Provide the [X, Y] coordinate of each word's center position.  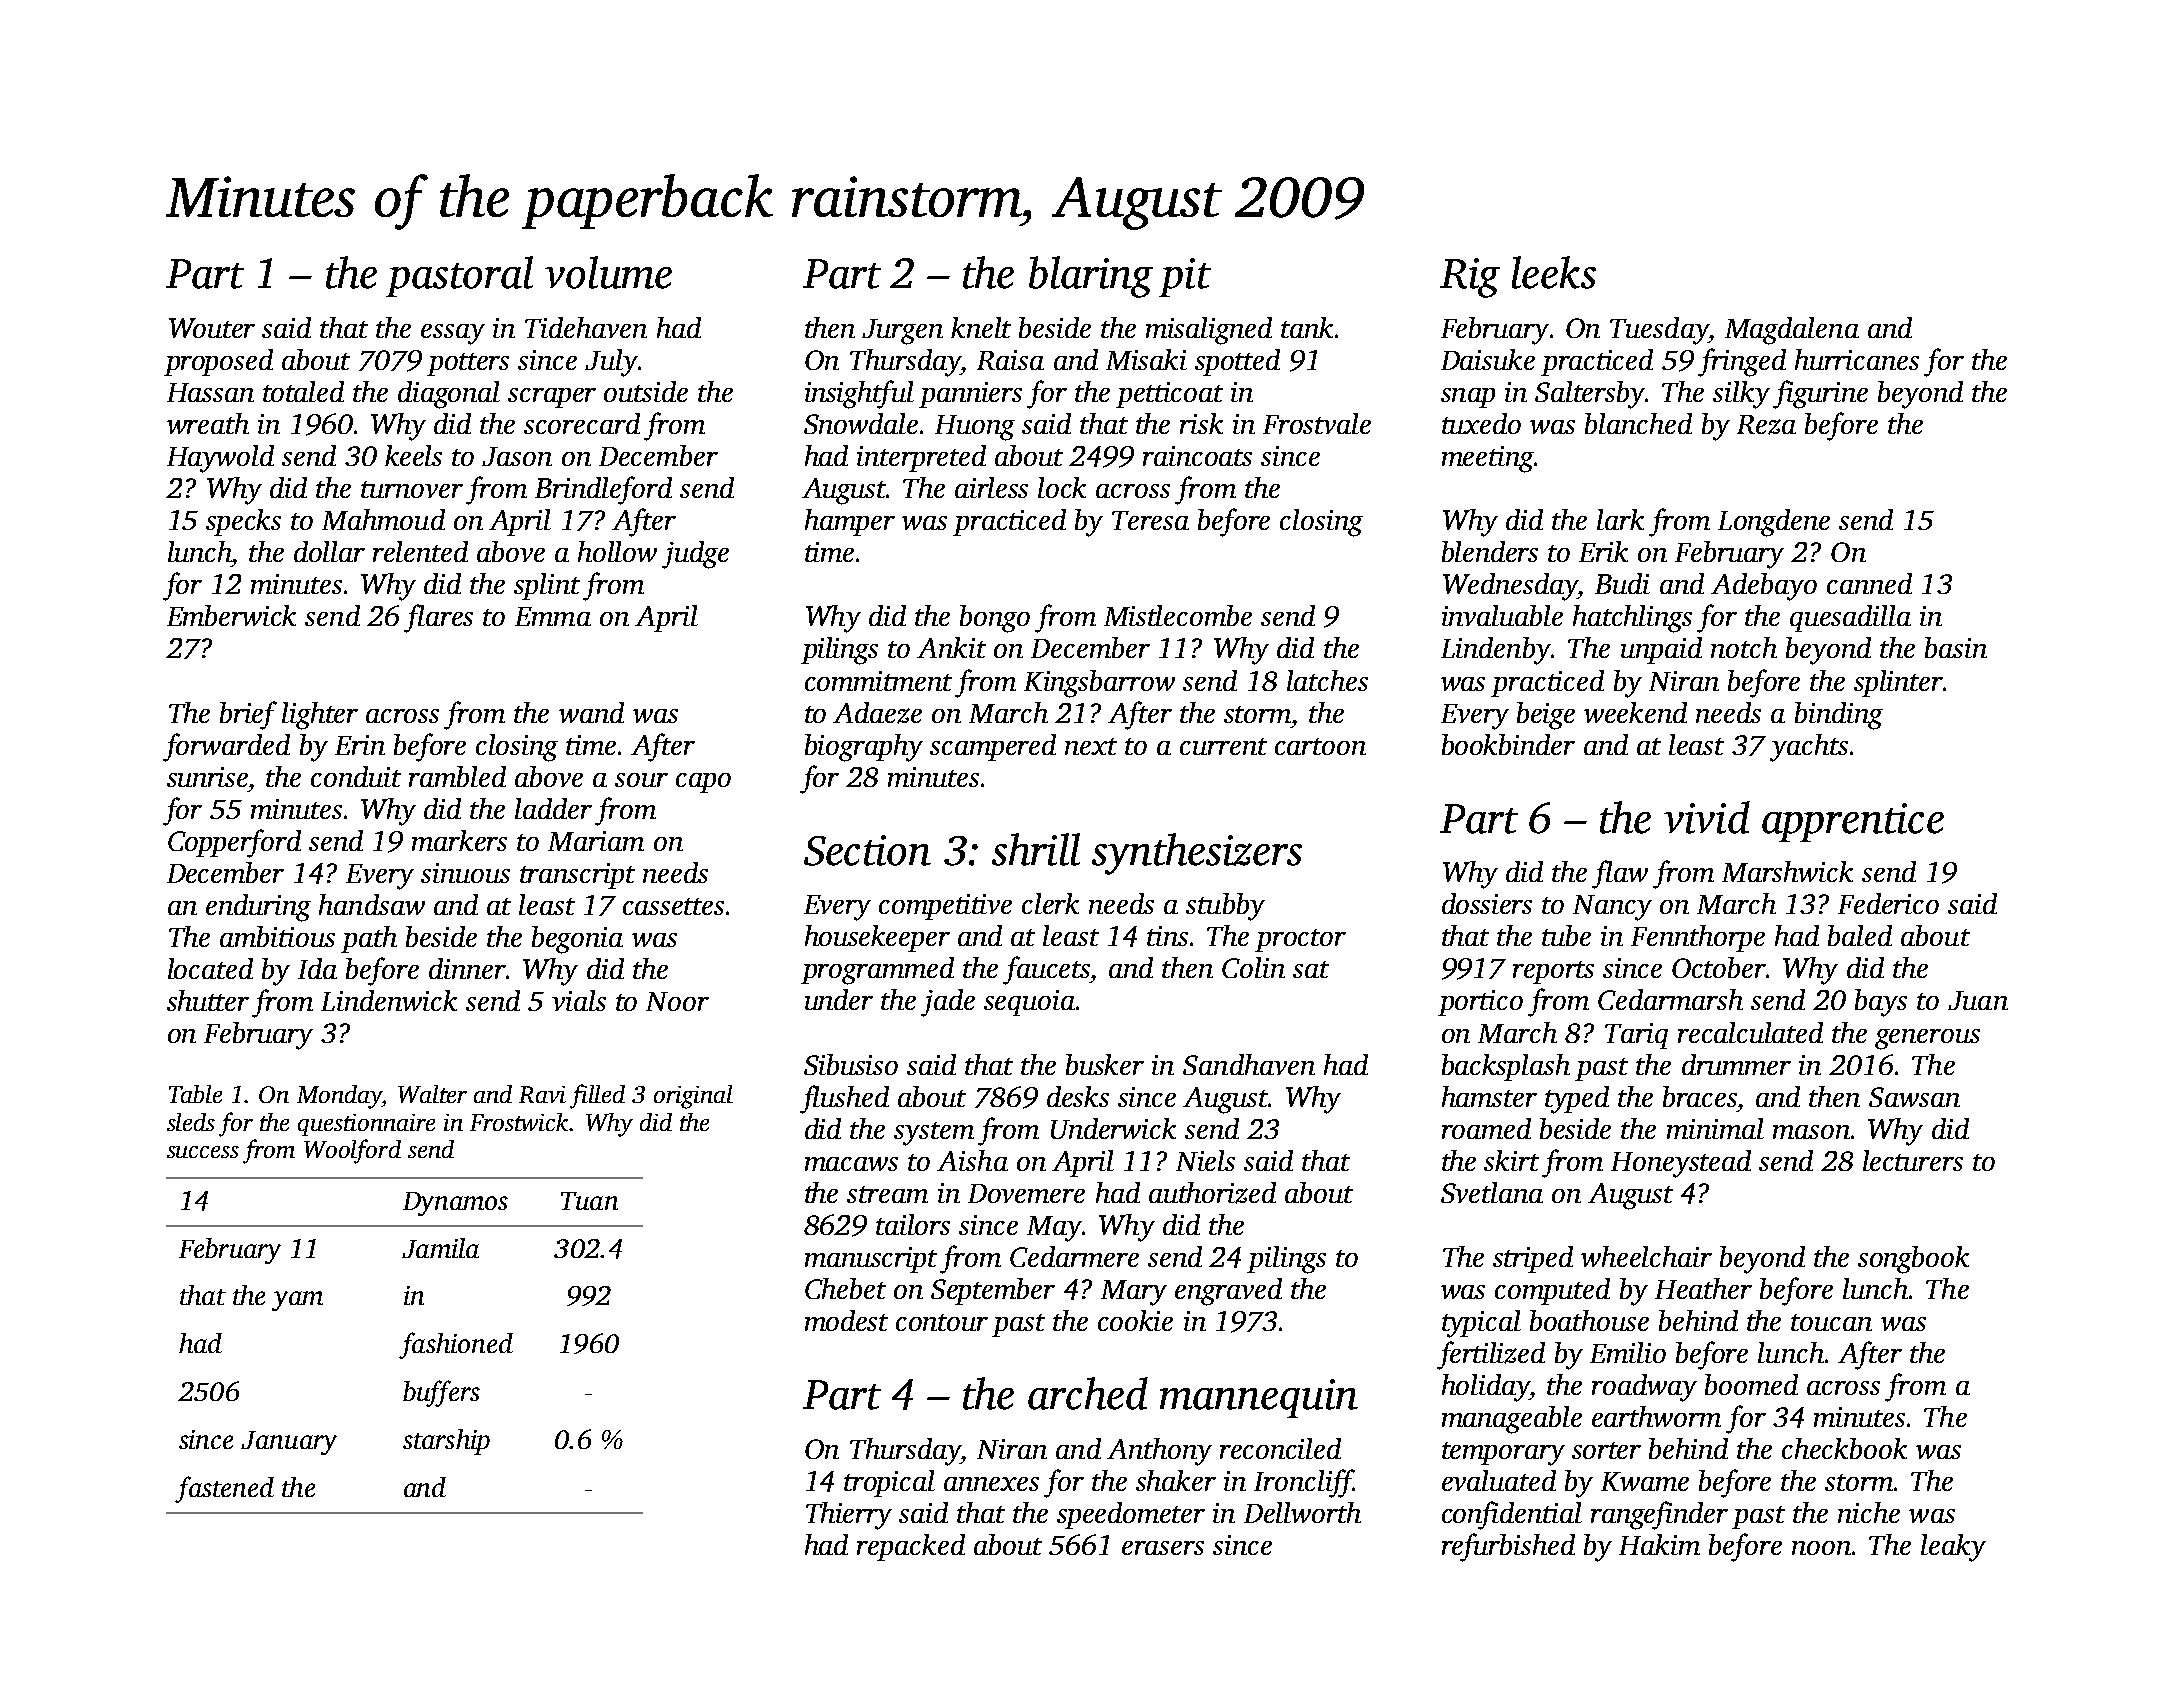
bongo [995, 619]
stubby [1225, 907]
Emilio [1628, 1352]
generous [1927, 1039]
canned [1869, 583]
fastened [224, 1489]
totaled [303, 391]
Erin [360, 745]
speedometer [1131, 1515]
